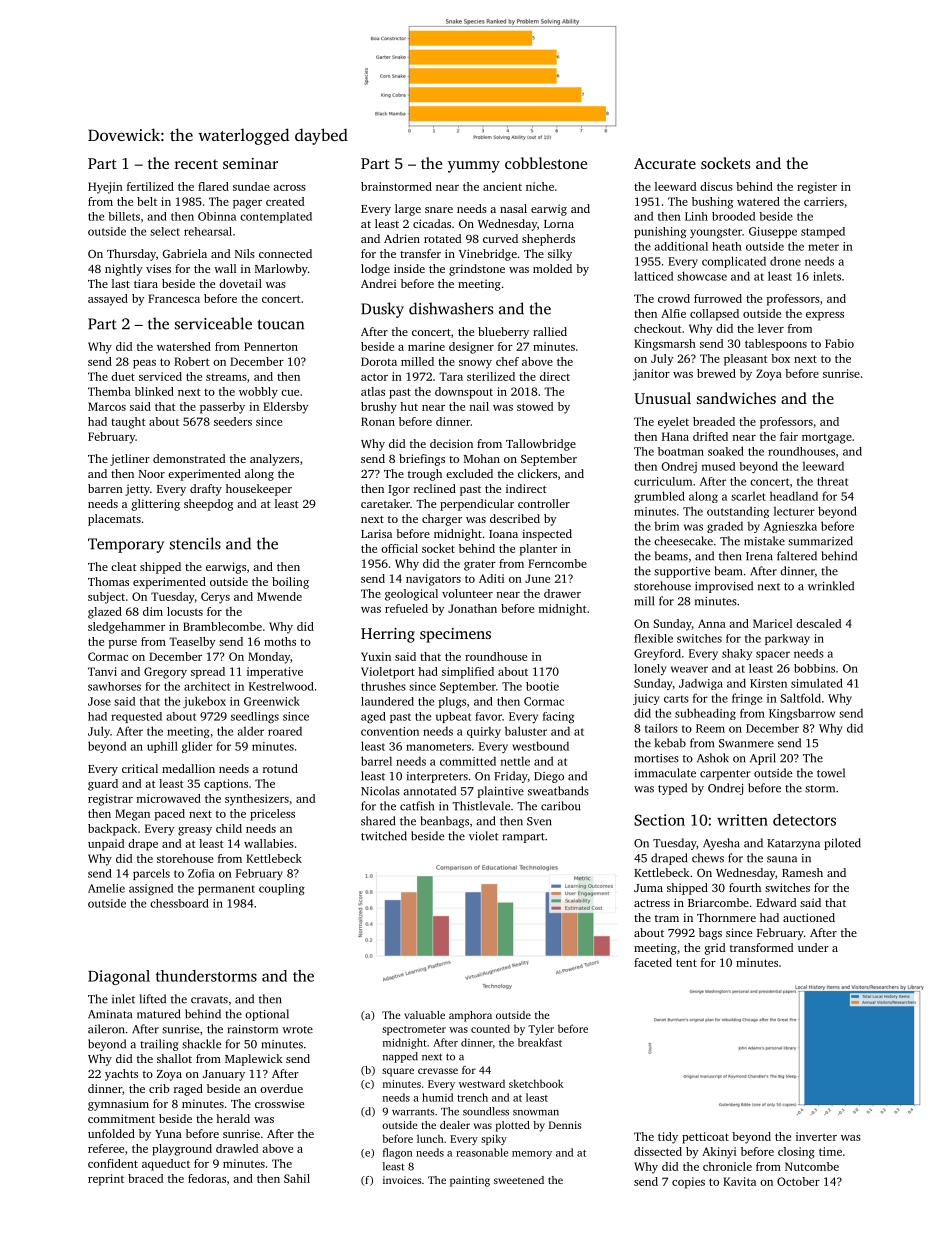 Image resolution: width=952 pixels, height=1233 pixels. What do you see at coordinates (282, 889) in the image?
I see `coupling` at bounding box center [282, 889].
